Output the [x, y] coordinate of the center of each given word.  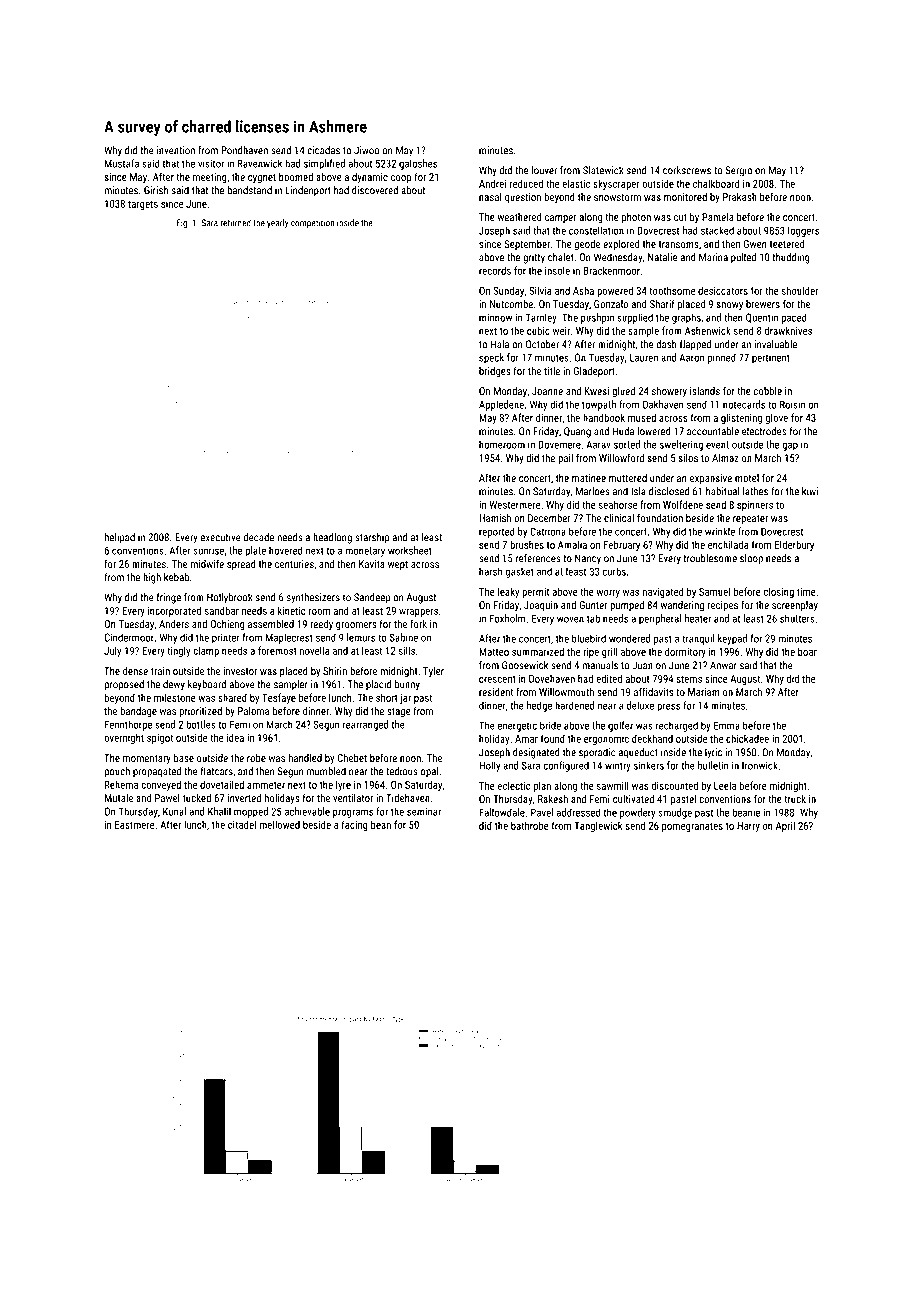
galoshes [418, 164]
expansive [711, 479]
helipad [119, 538]
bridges [495, 372]
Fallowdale [502, 812]
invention [176, 150]
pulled [743, 258]
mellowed [279, 824]
